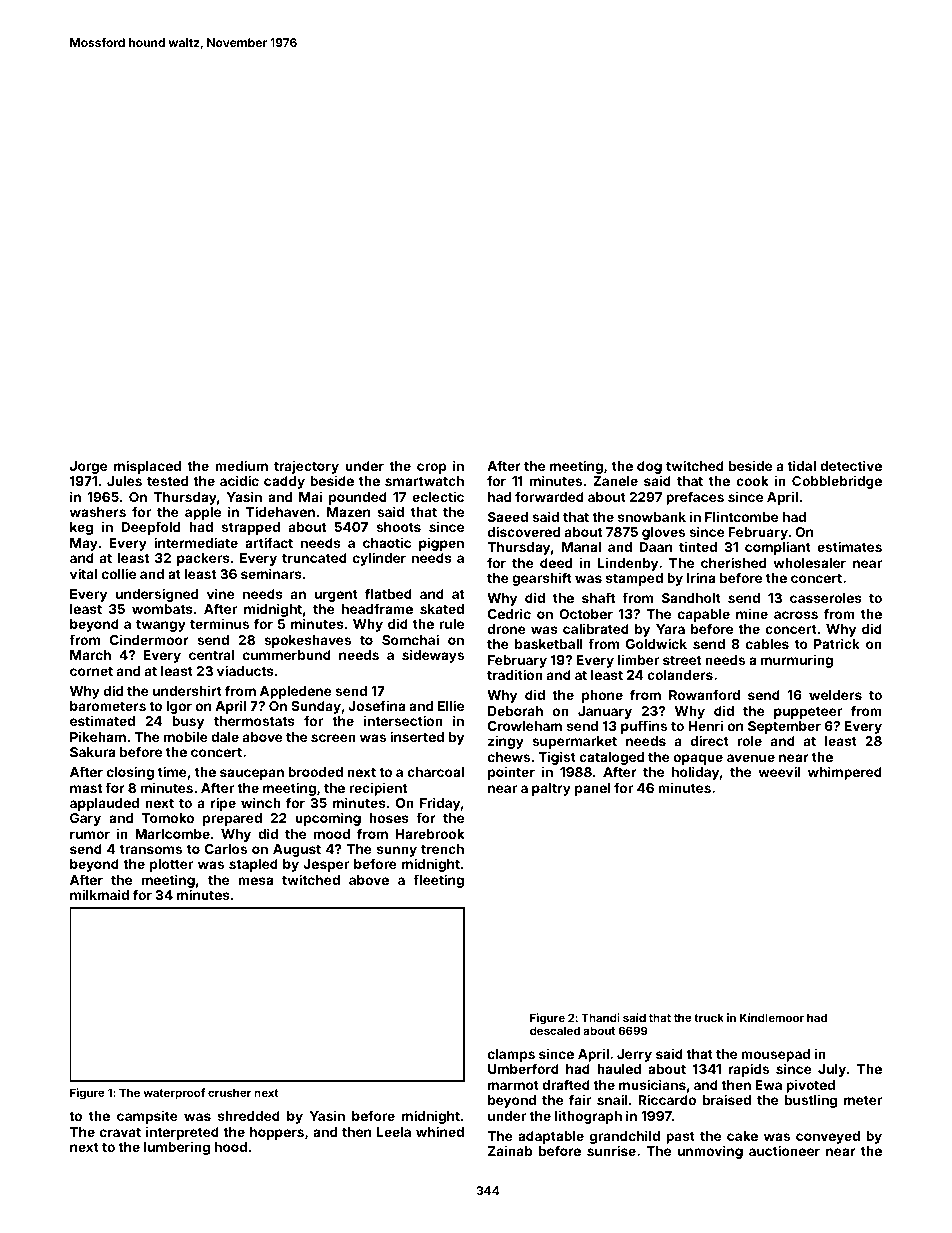 This document has height=1233, width=952. I want to click on unmoving, so click(710, 1152).
